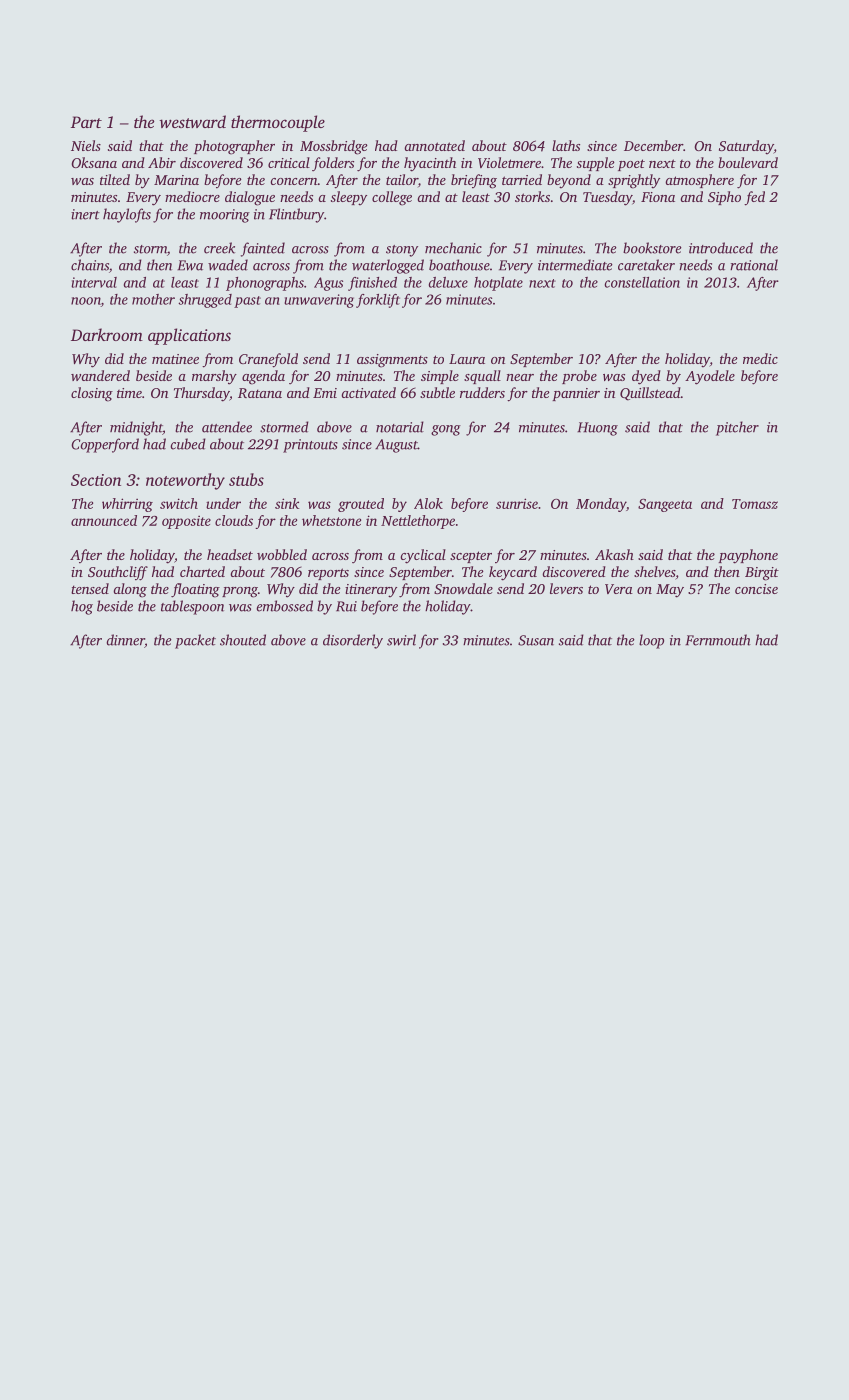  Describe the element at coordinates (498, 284) in the screenshot. I see `hotplate` at that location.
